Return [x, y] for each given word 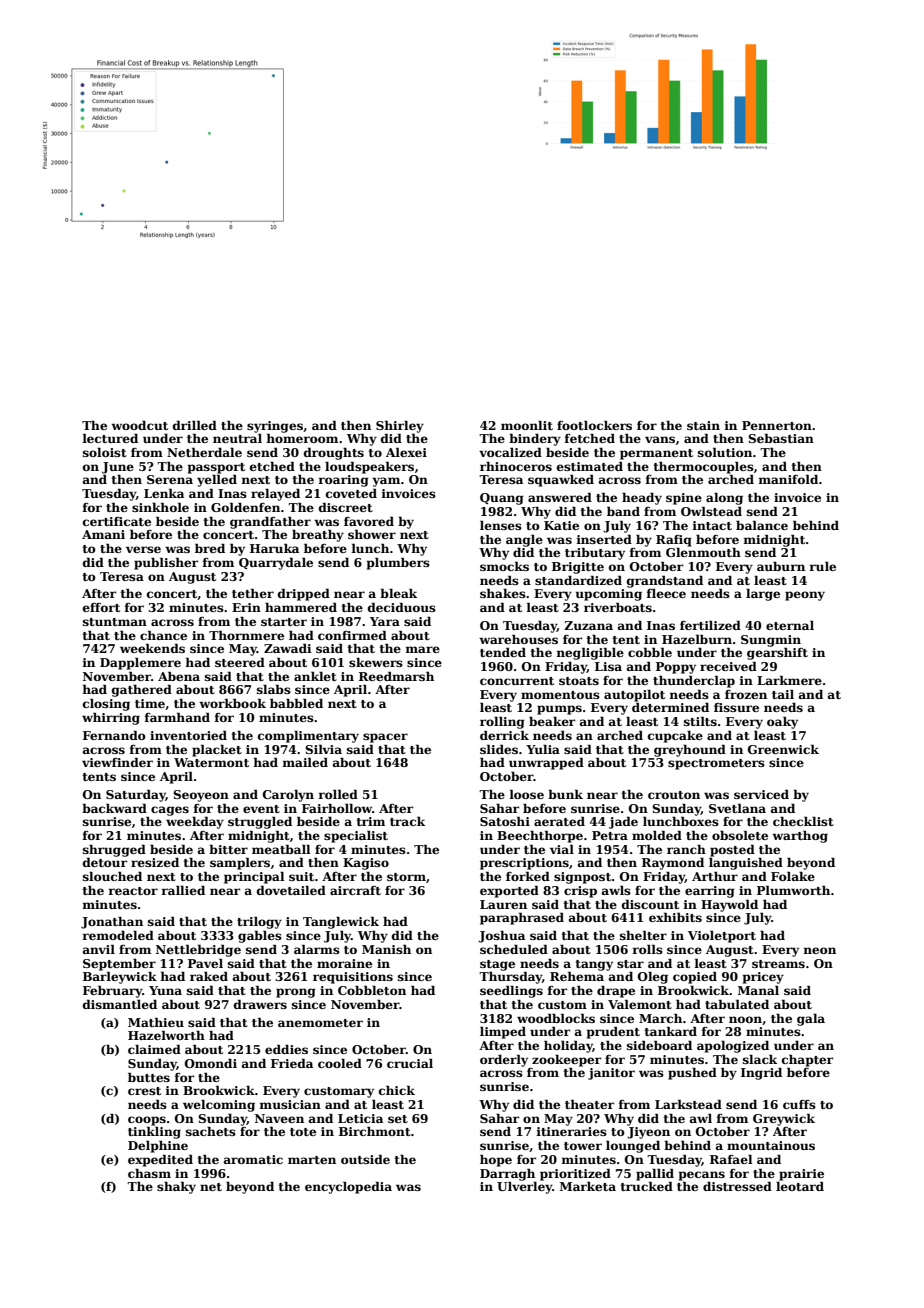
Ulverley [524, 1187]
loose [526, 794]
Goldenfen [245, 507]
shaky [176, 1187]
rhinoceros [516, 466]
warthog [800, 836]
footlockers [594, 425]
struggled [260, 822]
